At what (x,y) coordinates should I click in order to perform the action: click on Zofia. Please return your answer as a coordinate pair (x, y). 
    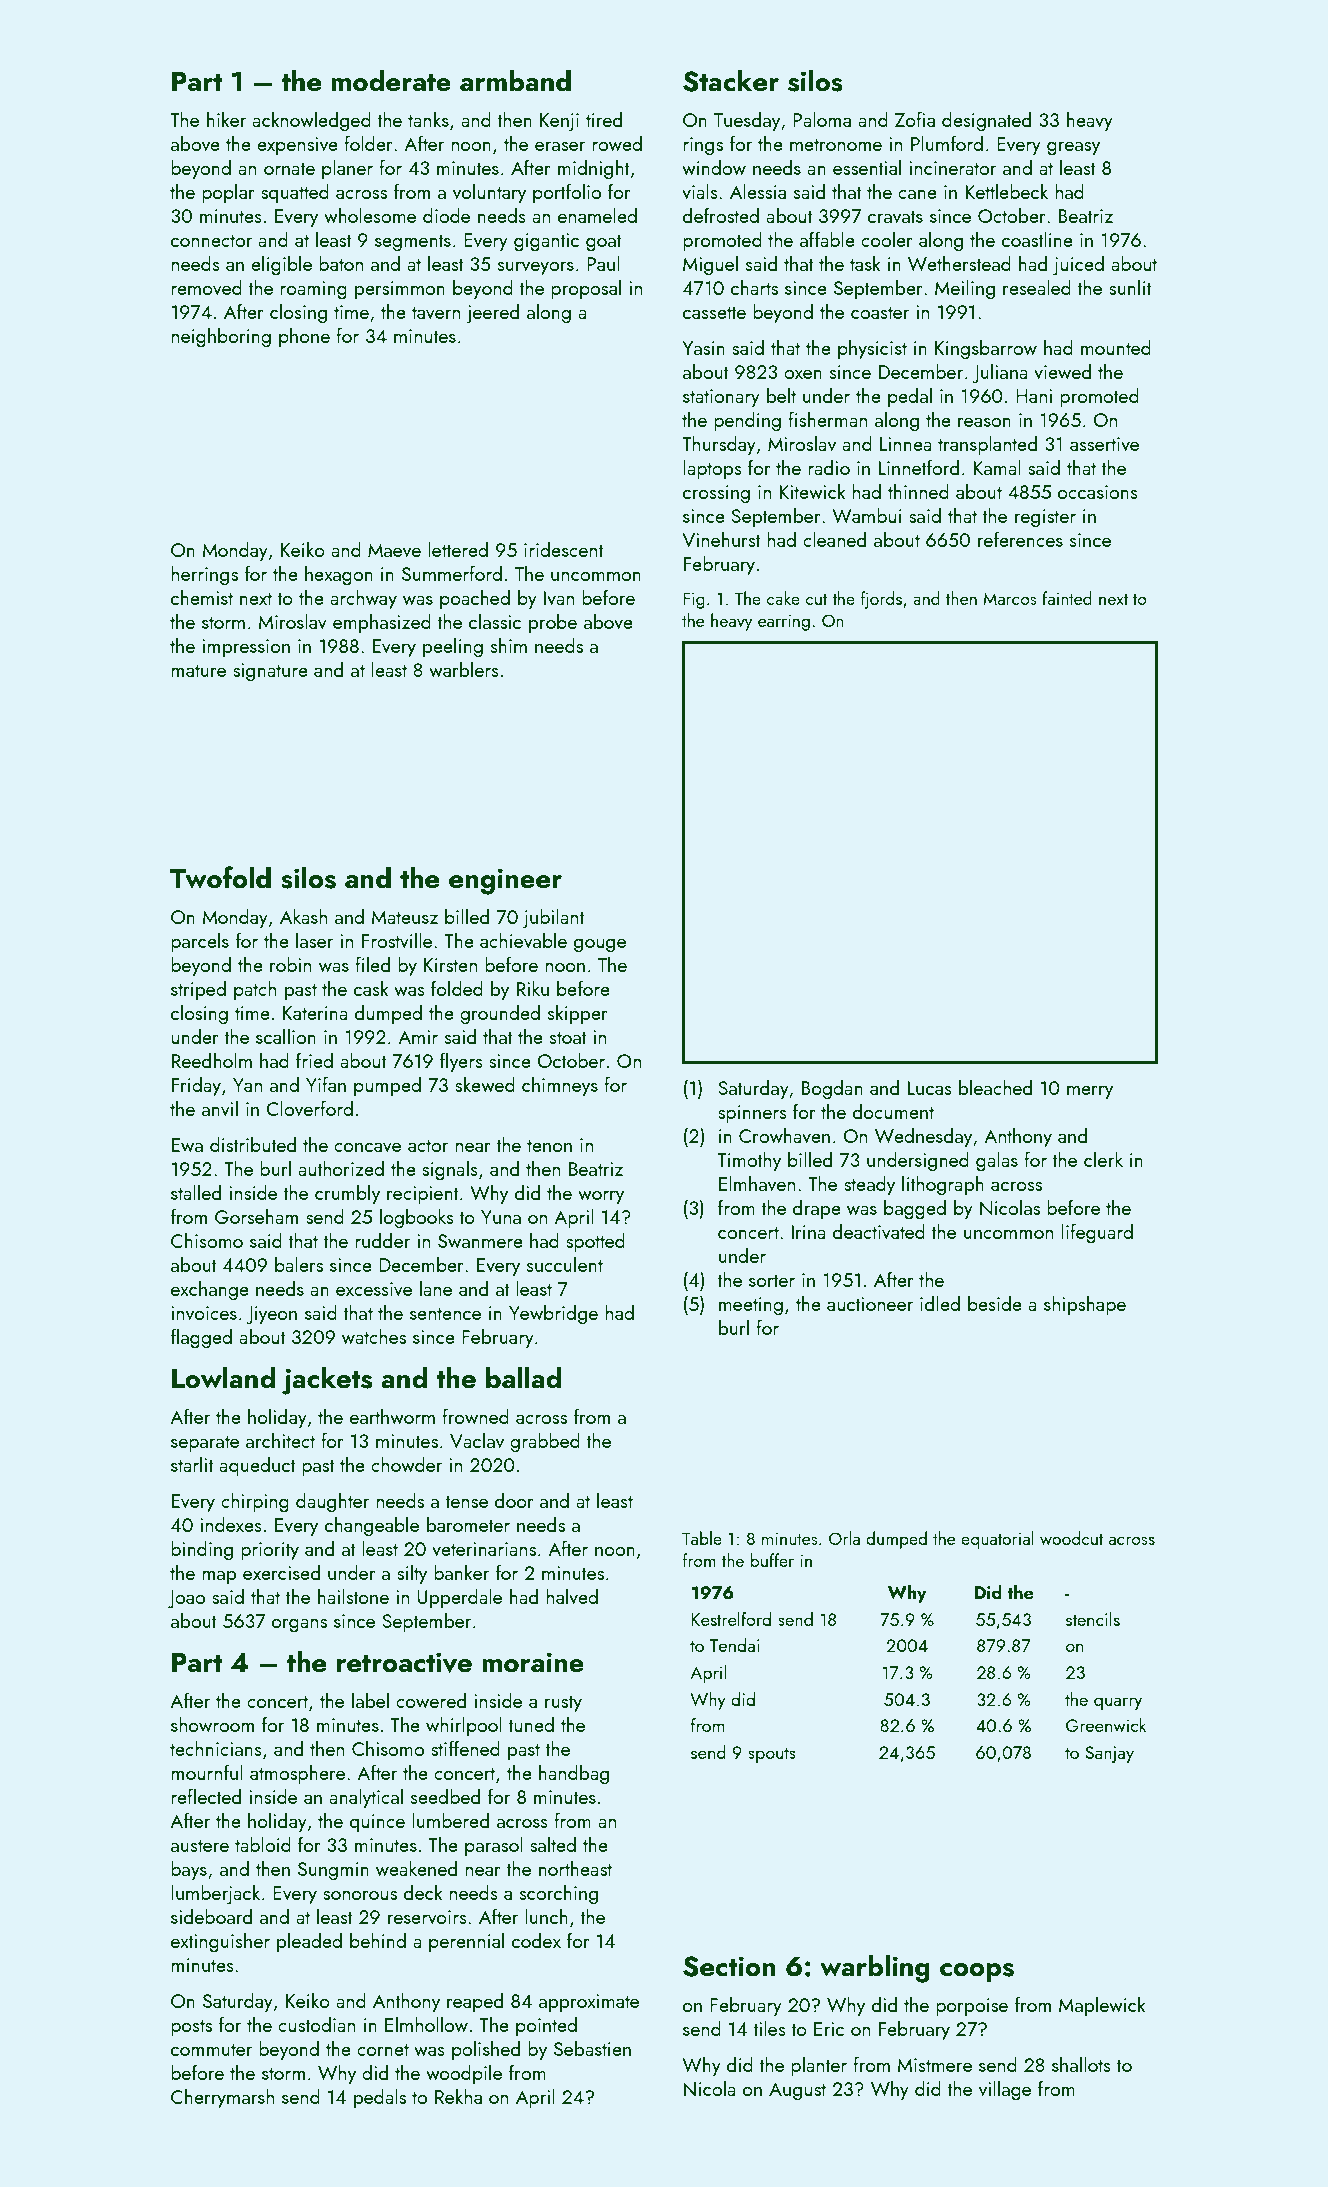
    Looking at the image, I should click on (915, 119).
